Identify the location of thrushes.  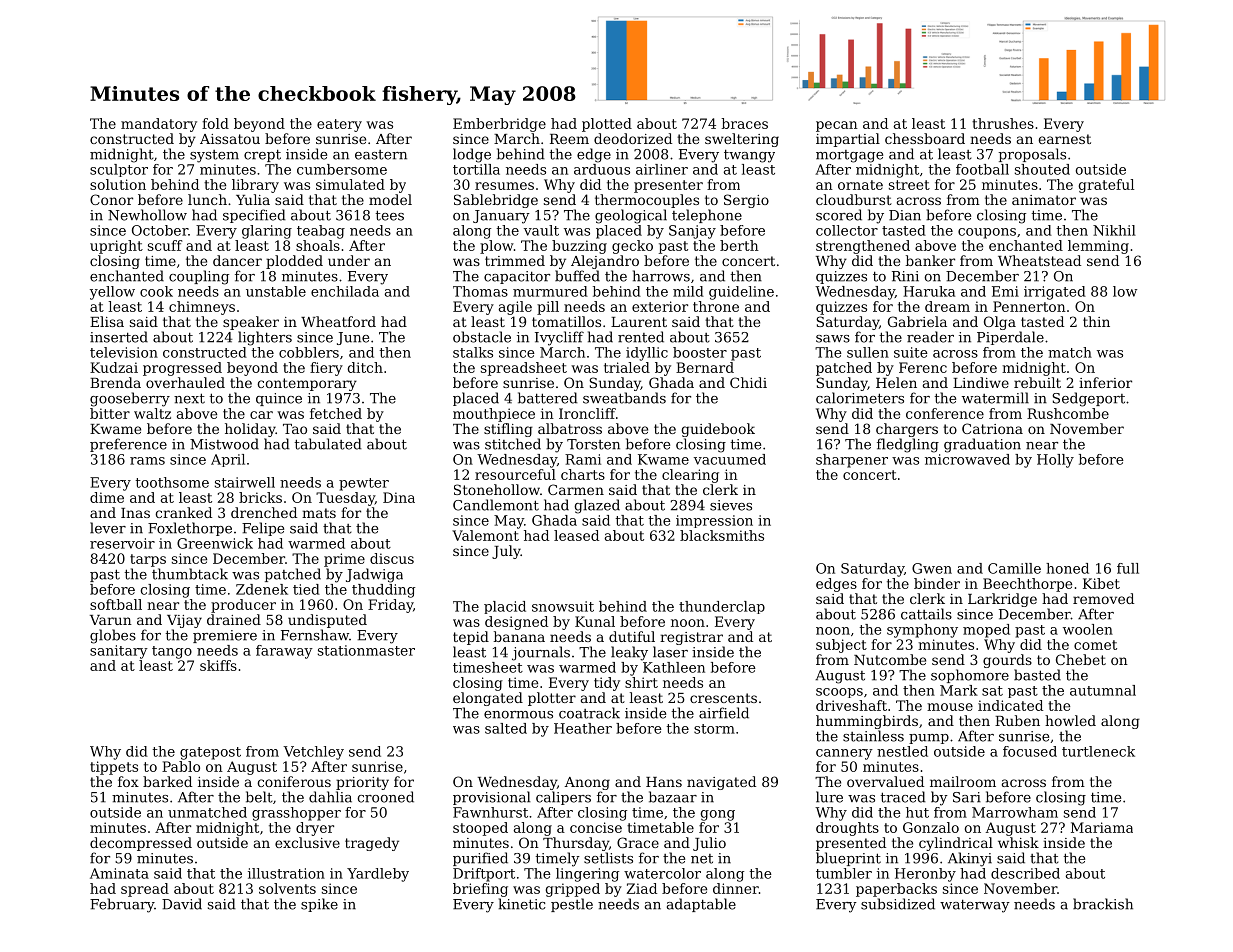
(1003, 123).
